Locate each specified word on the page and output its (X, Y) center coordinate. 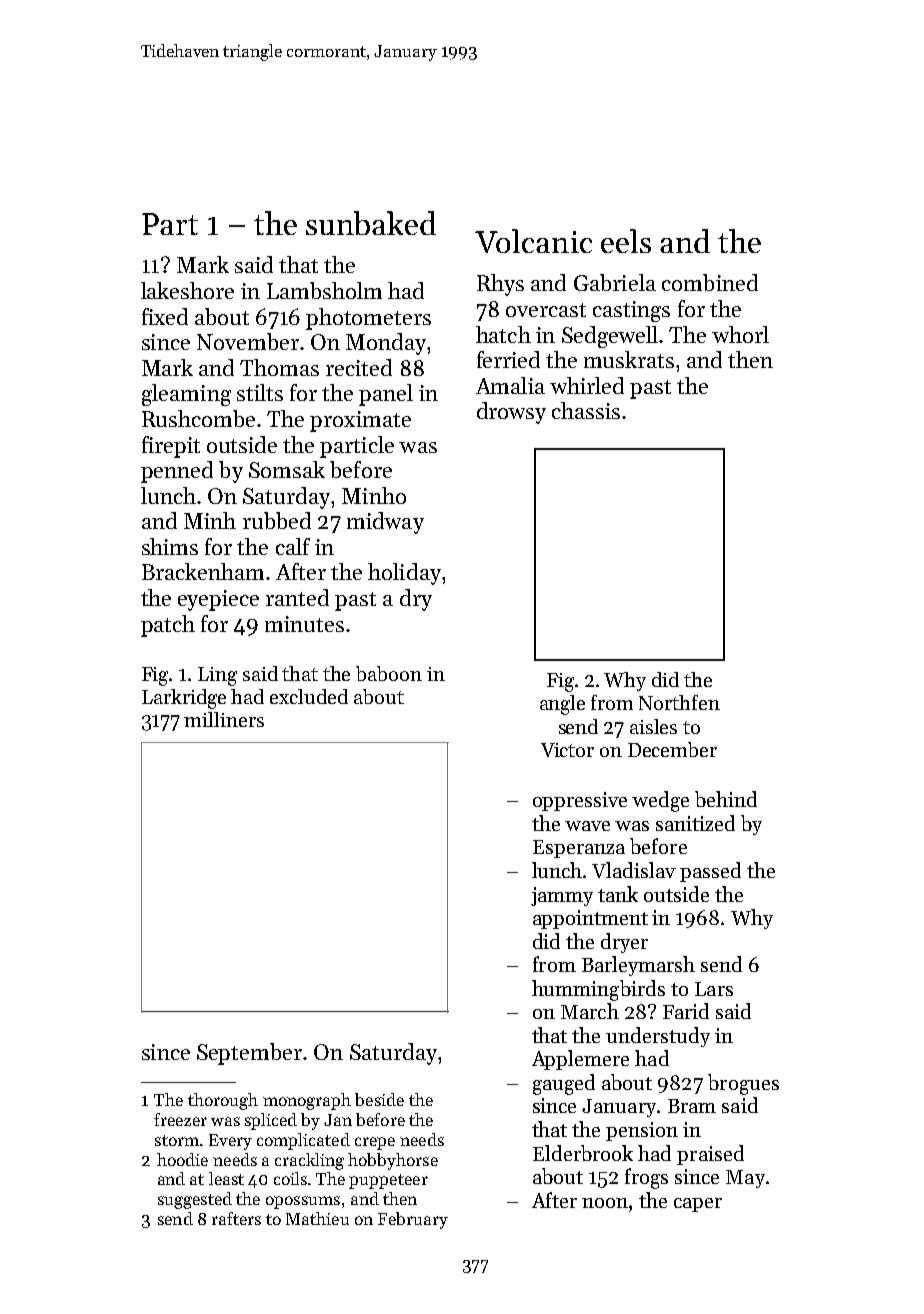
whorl (740, 334)
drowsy (511, 413)
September (249, 1054)
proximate (360, 421)
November (248, 341)
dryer (624, 943)
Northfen (679, 702)
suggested (195, 1200)
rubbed (277, 520)
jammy (562, 896)
